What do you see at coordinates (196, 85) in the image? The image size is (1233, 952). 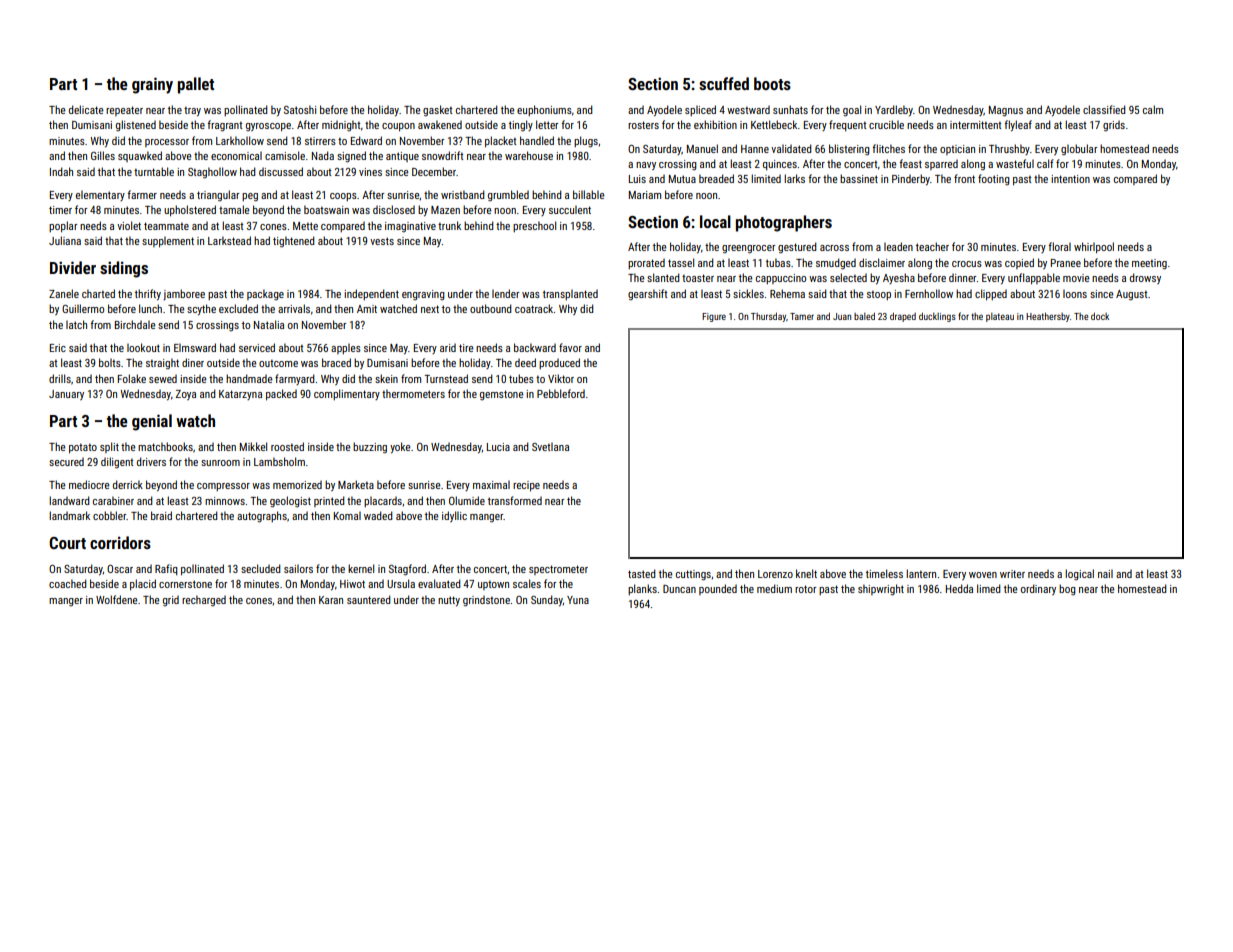 I see `pallet` at bounding box center [196, 85].
